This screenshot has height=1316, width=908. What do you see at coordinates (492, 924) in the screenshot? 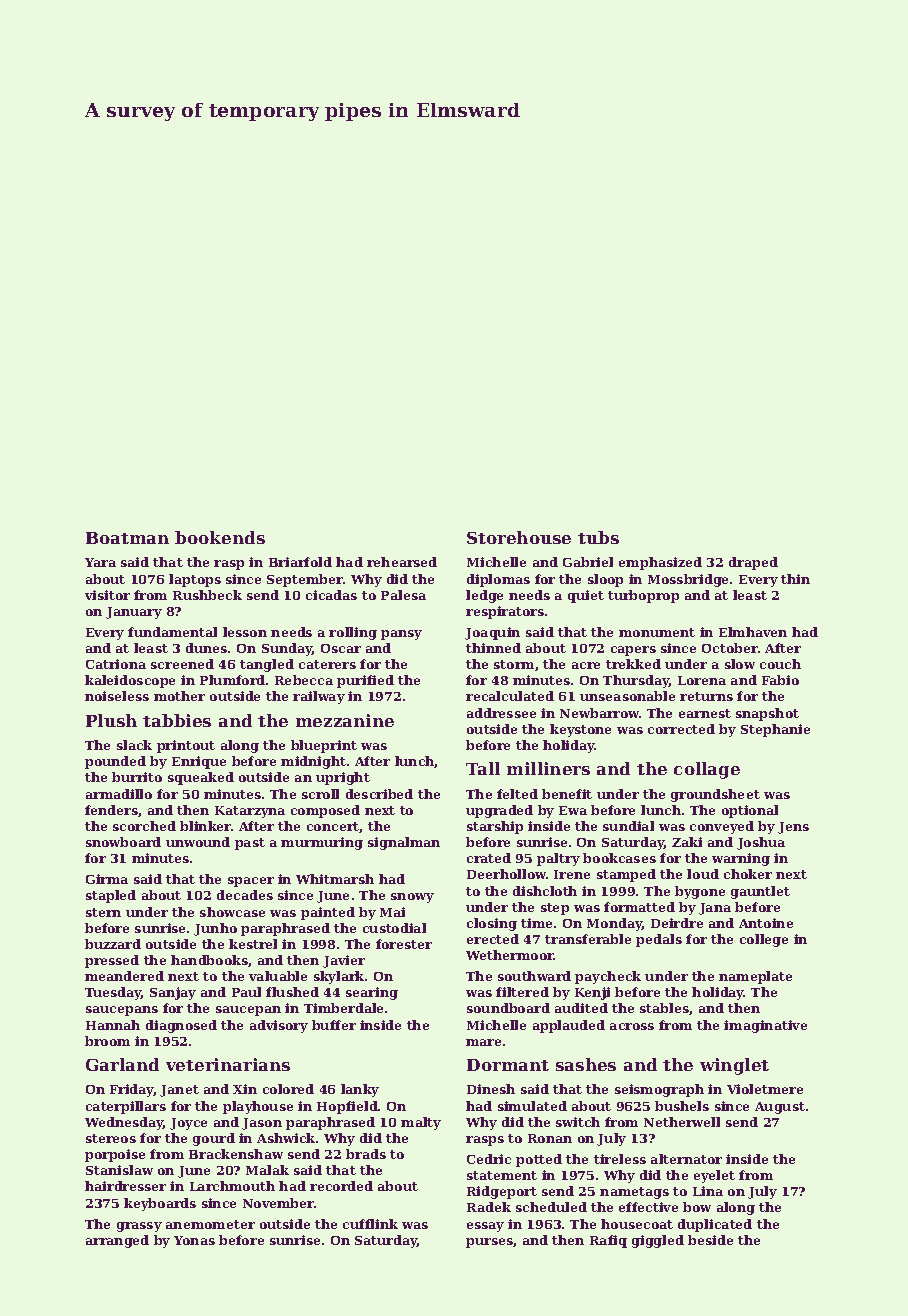
I see `closing` at bounding box center [492, 924].
